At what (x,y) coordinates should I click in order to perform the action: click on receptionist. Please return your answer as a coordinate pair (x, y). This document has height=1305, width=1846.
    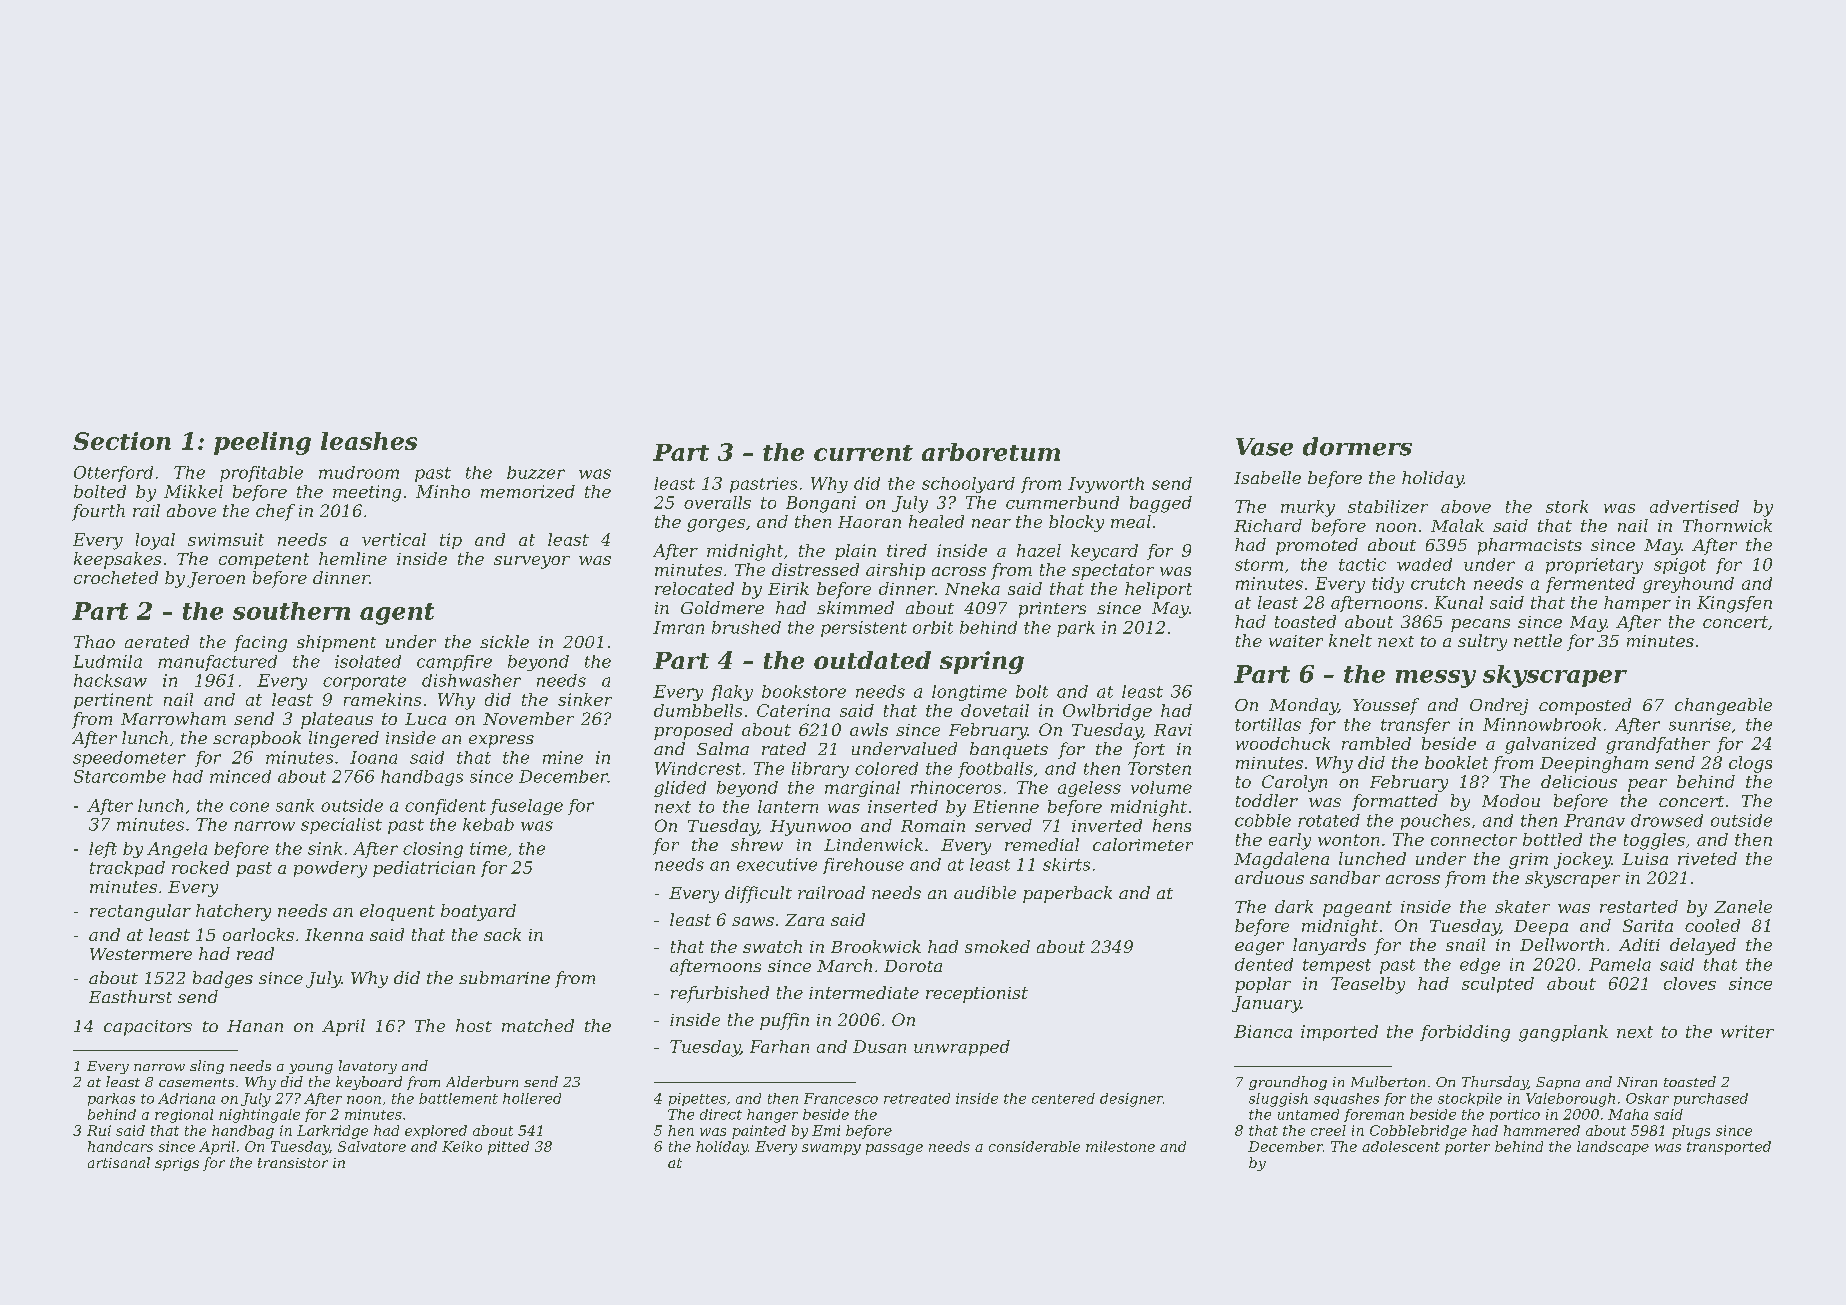
    Looking at the image, I should click on (977, 995).
